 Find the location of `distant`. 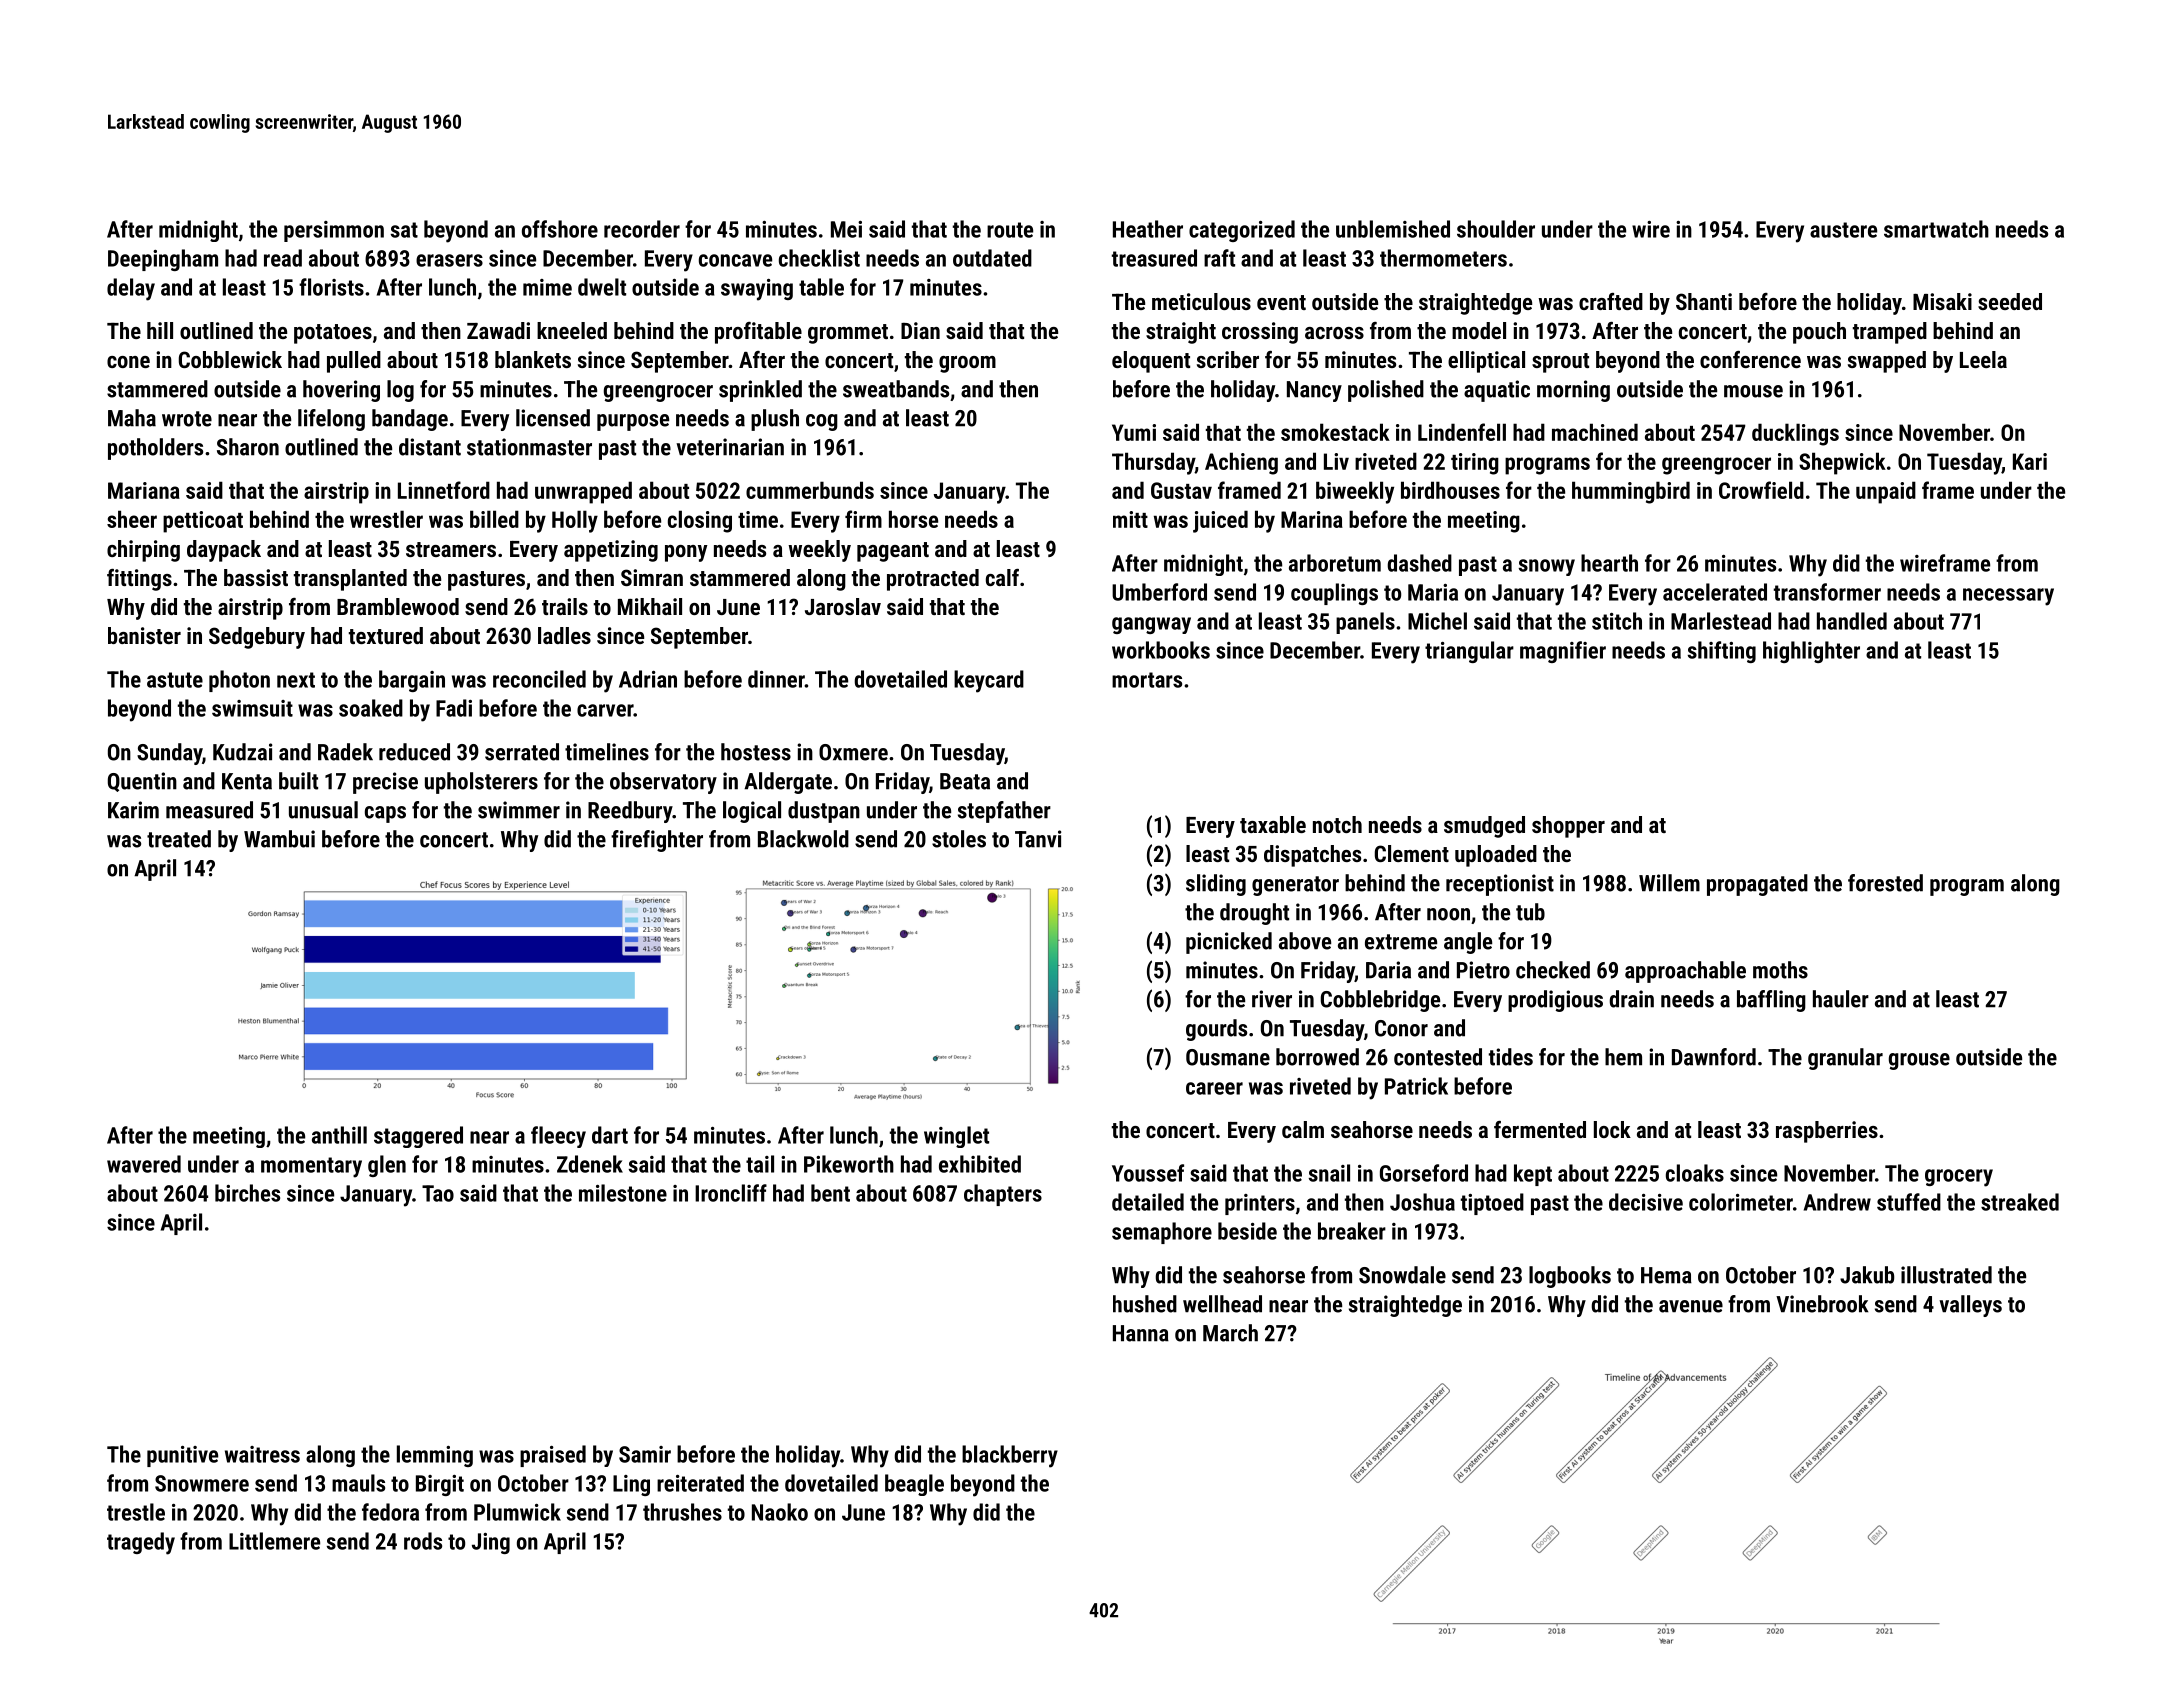

distant is located at coordinates (430, 447).
